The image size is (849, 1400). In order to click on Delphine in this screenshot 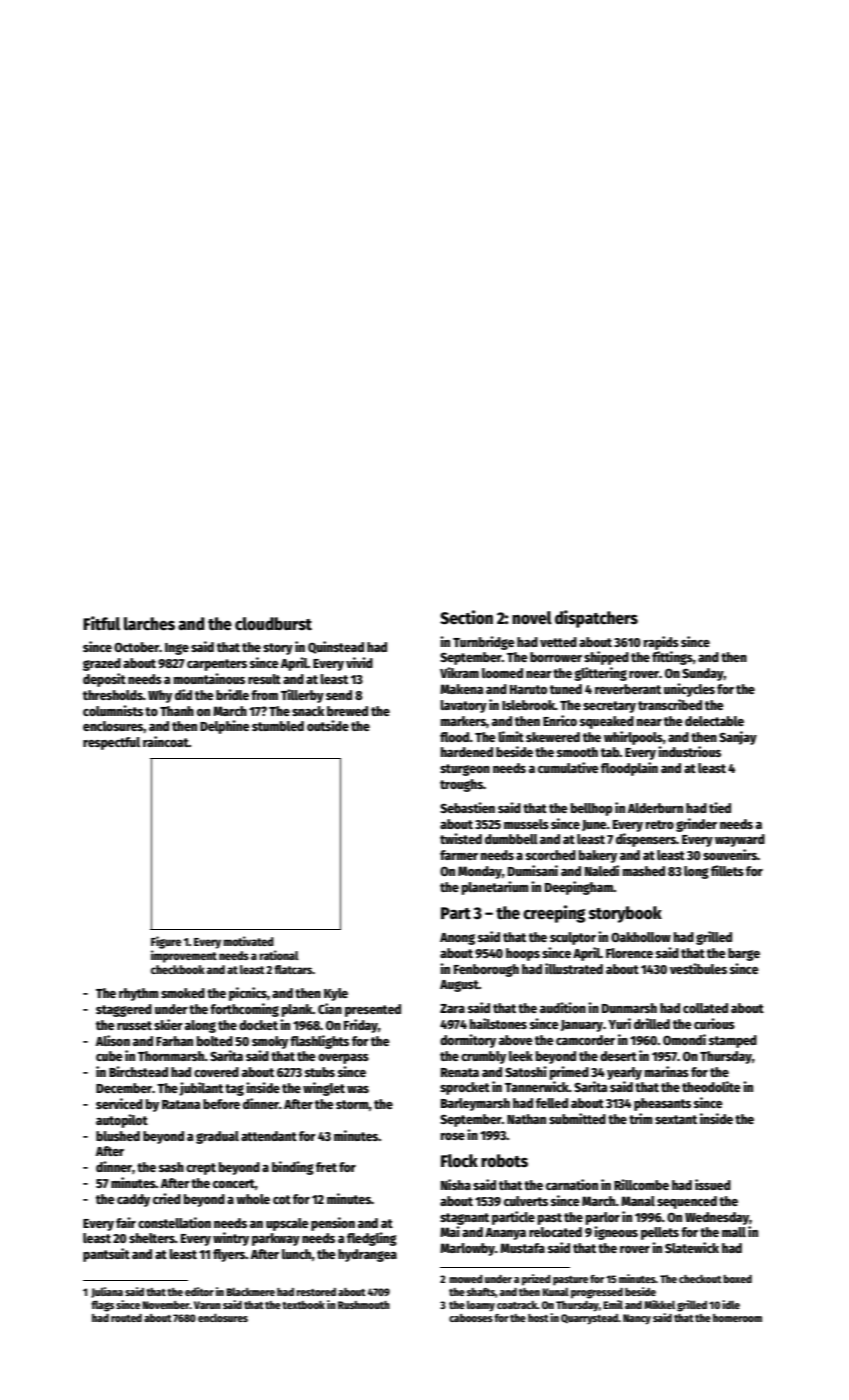, I will do `click(225, 727)`.
